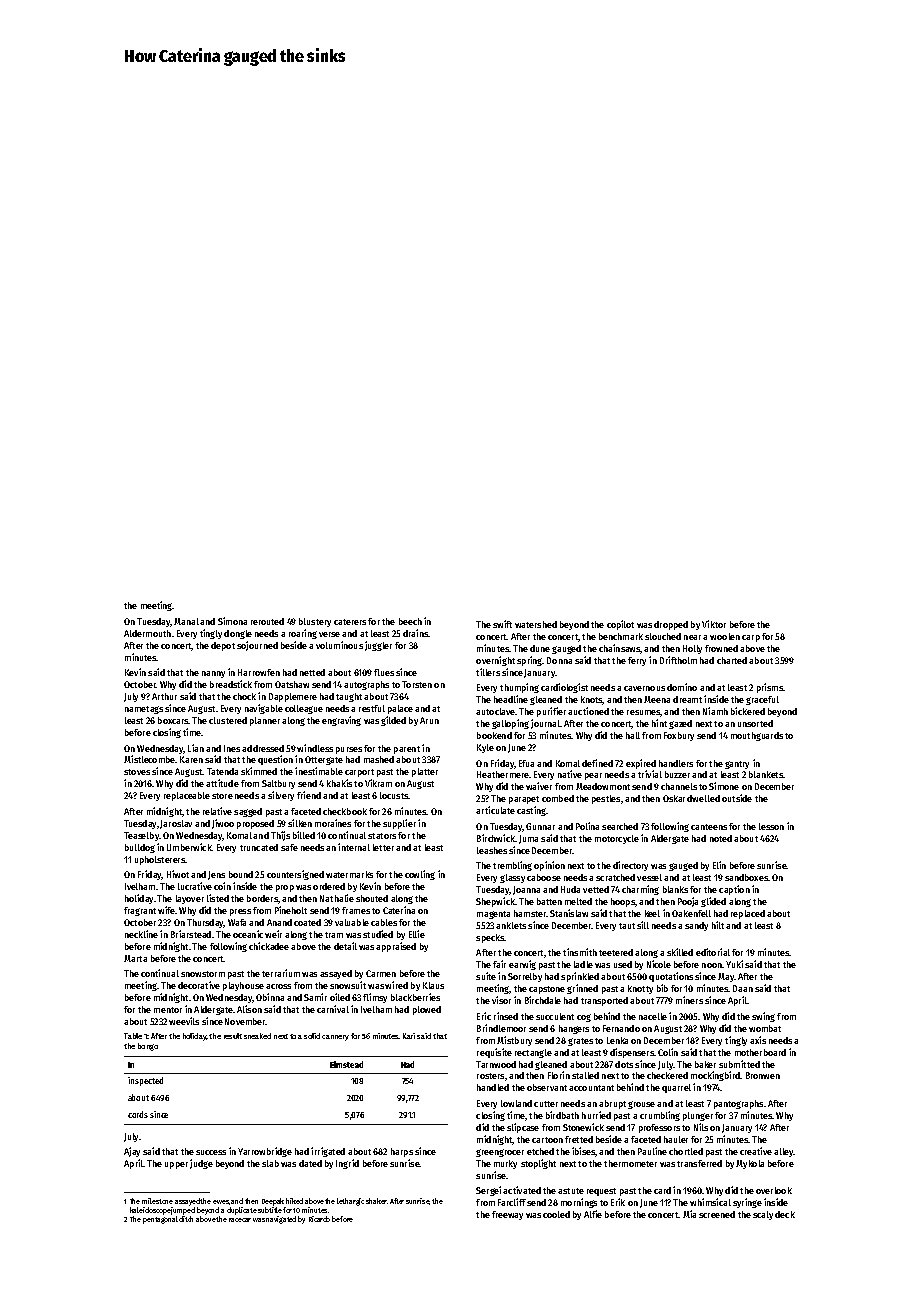 The height and width of the screenshot is (1308, 924). I want to click on truncated, so click(259, 847).
